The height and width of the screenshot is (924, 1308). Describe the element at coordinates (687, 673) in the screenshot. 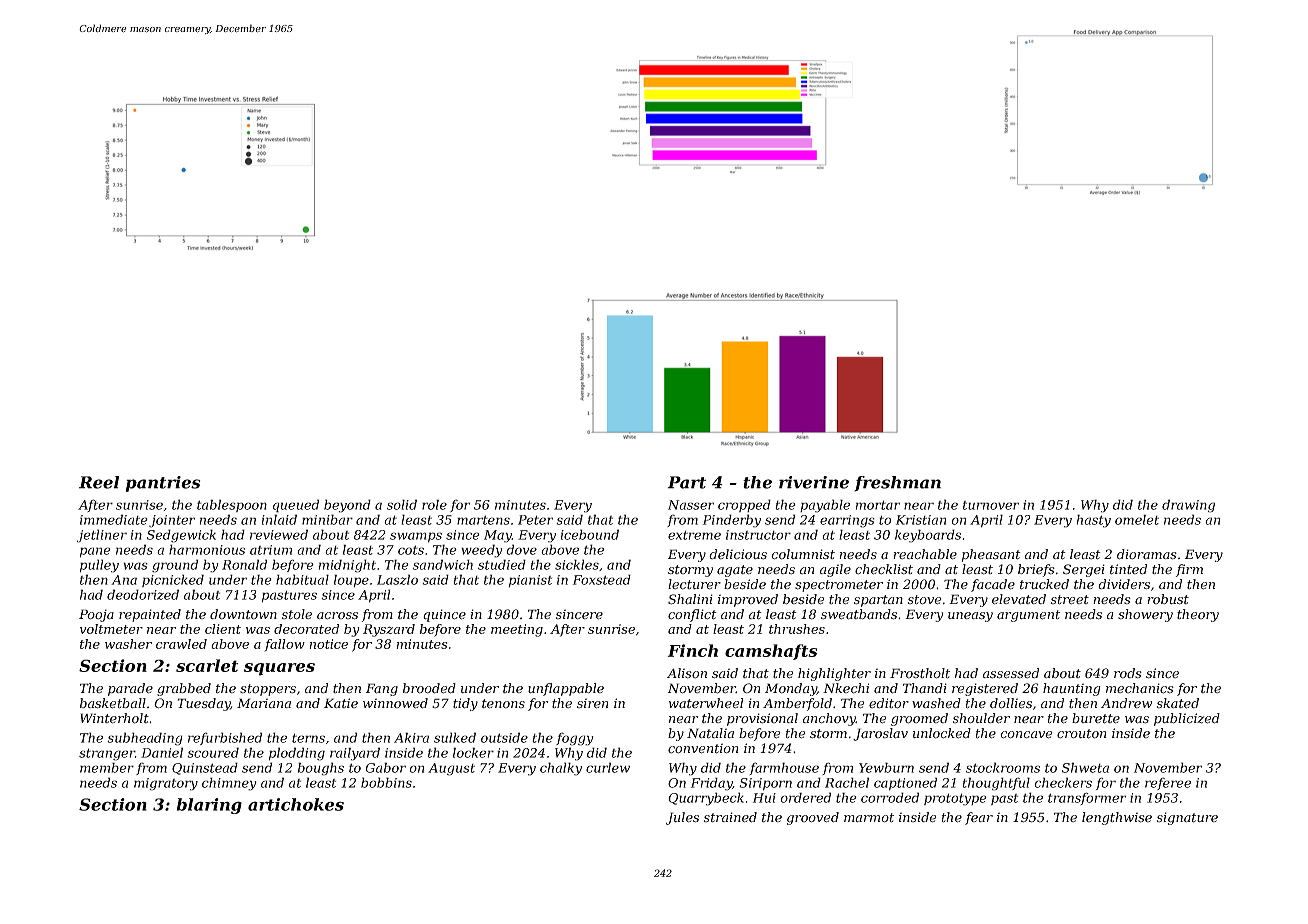

I see `Alison` at that location.
